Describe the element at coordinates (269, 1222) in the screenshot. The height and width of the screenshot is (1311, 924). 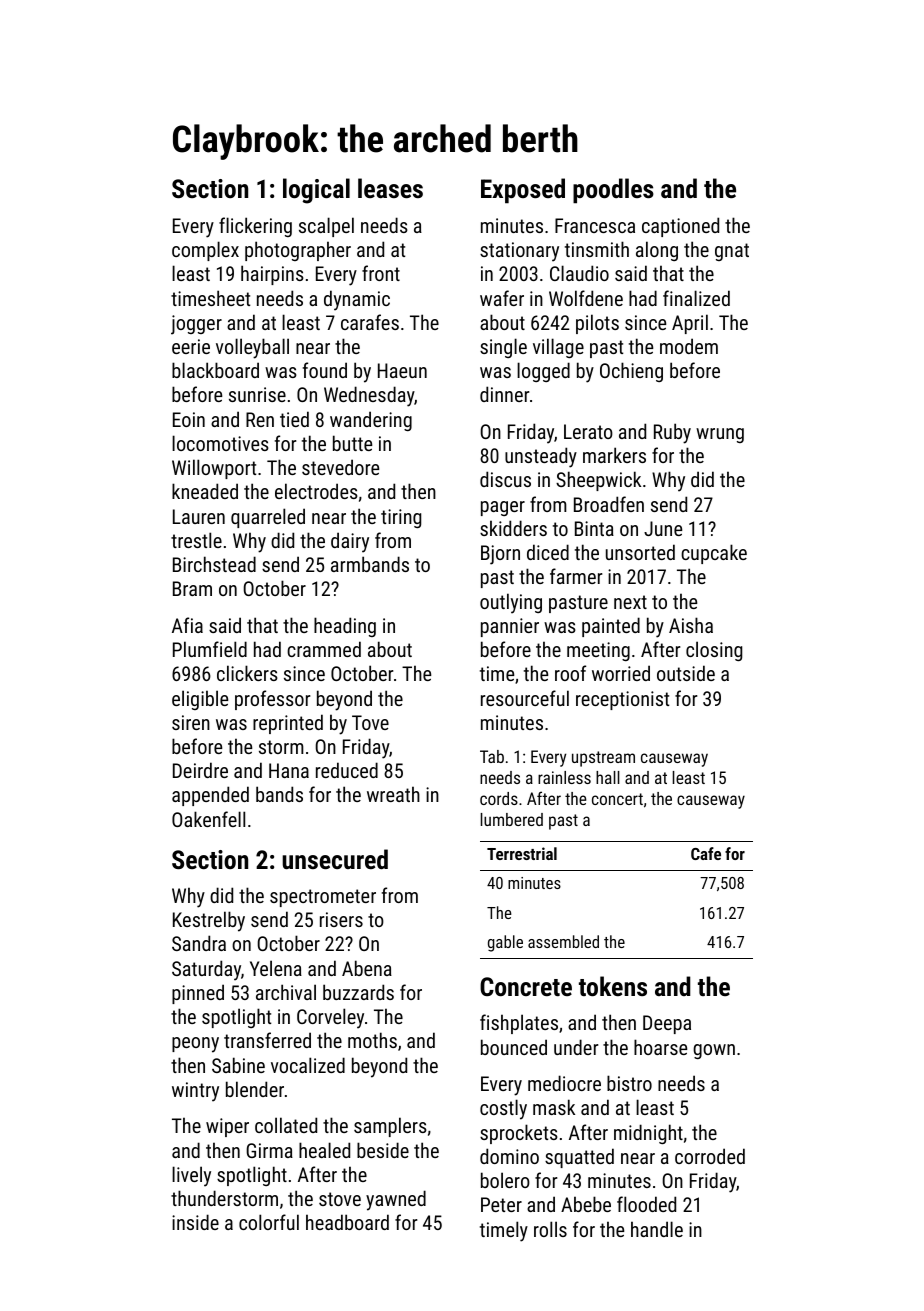
I see `colorful` at that location.
